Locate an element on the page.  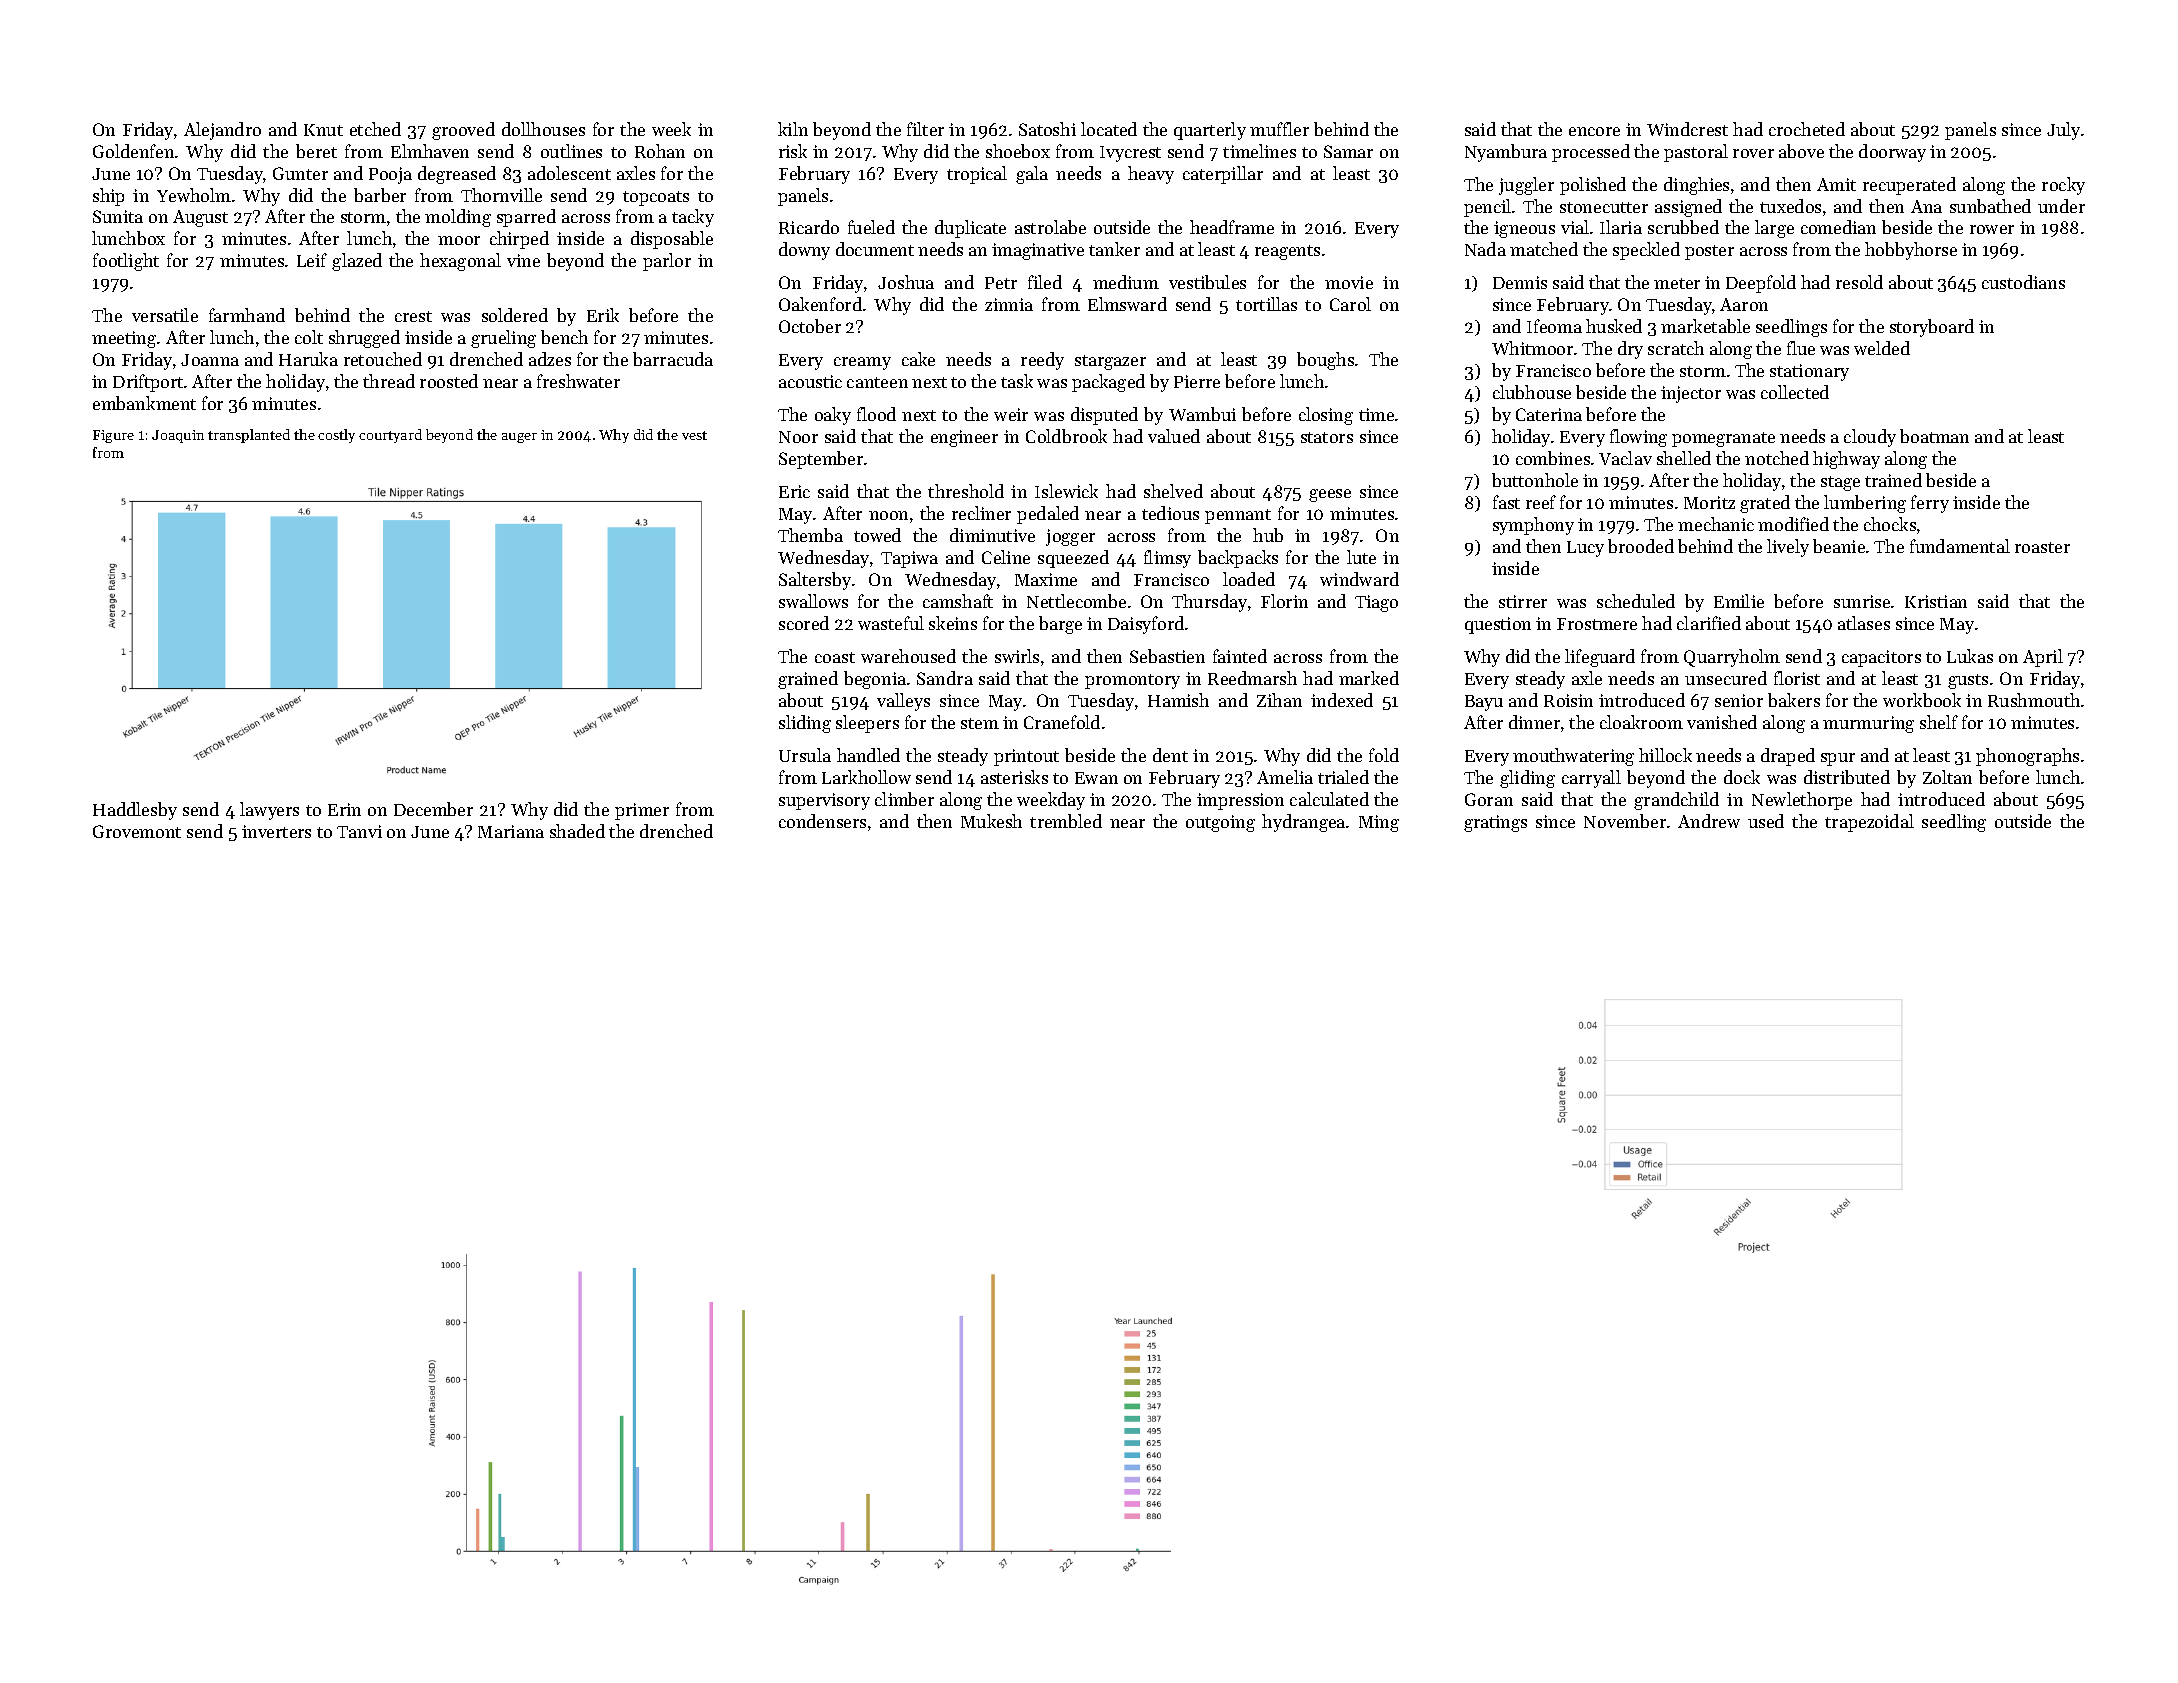
lawyers is located at coordinates (269, 811).
